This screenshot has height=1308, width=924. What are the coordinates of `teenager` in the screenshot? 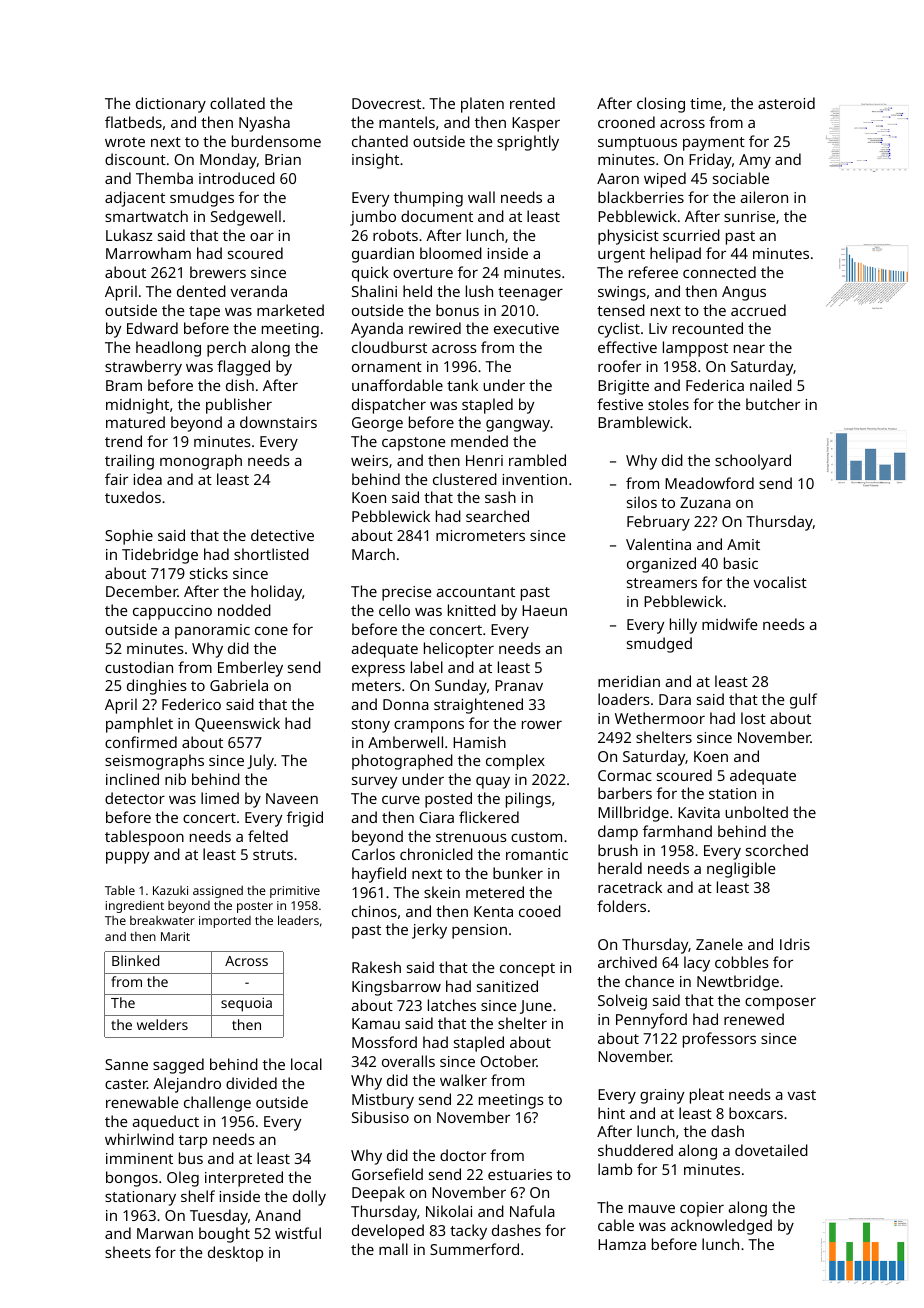 It's located at (530, 294).
